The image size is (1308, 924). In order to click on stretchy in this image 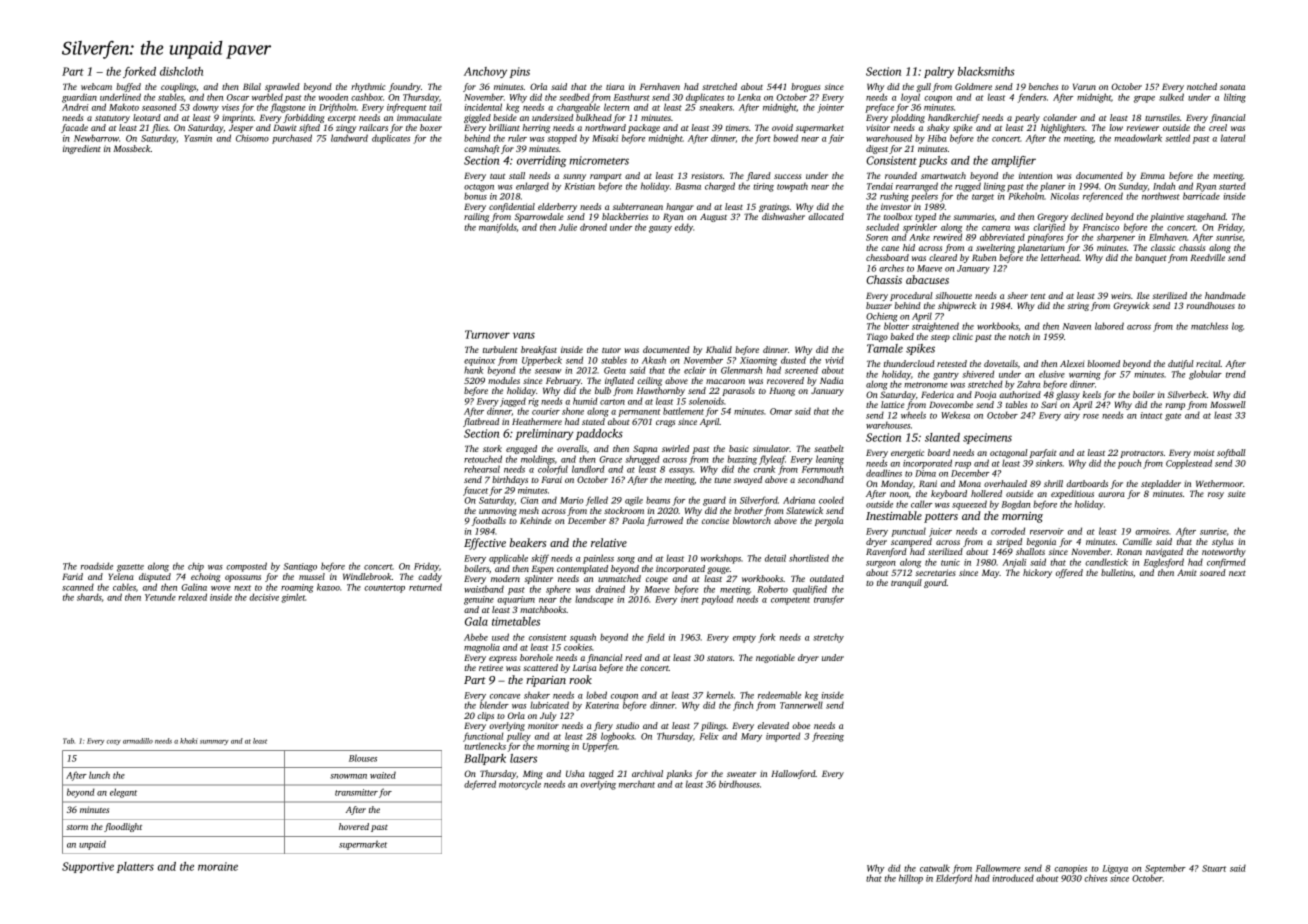, I will do `click(828, 638)`.
